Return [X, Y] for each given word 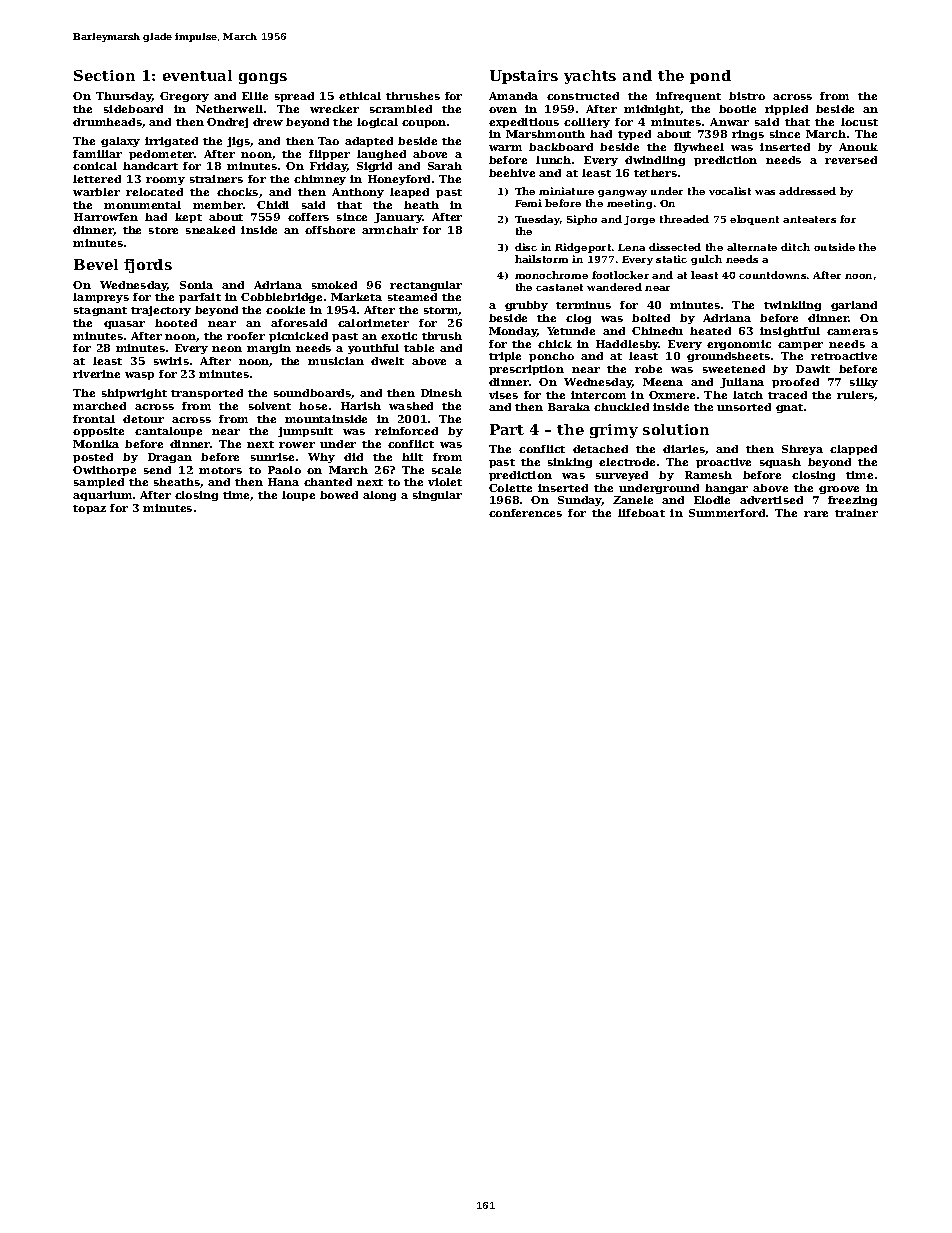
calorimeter [373, 323]
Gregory [184, 97]
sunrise [272, 457]
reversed [851, 160]
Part [507, 429]
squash [780, 463]
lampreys [101, 298]
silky [864, 383]
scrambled [401, 109]
